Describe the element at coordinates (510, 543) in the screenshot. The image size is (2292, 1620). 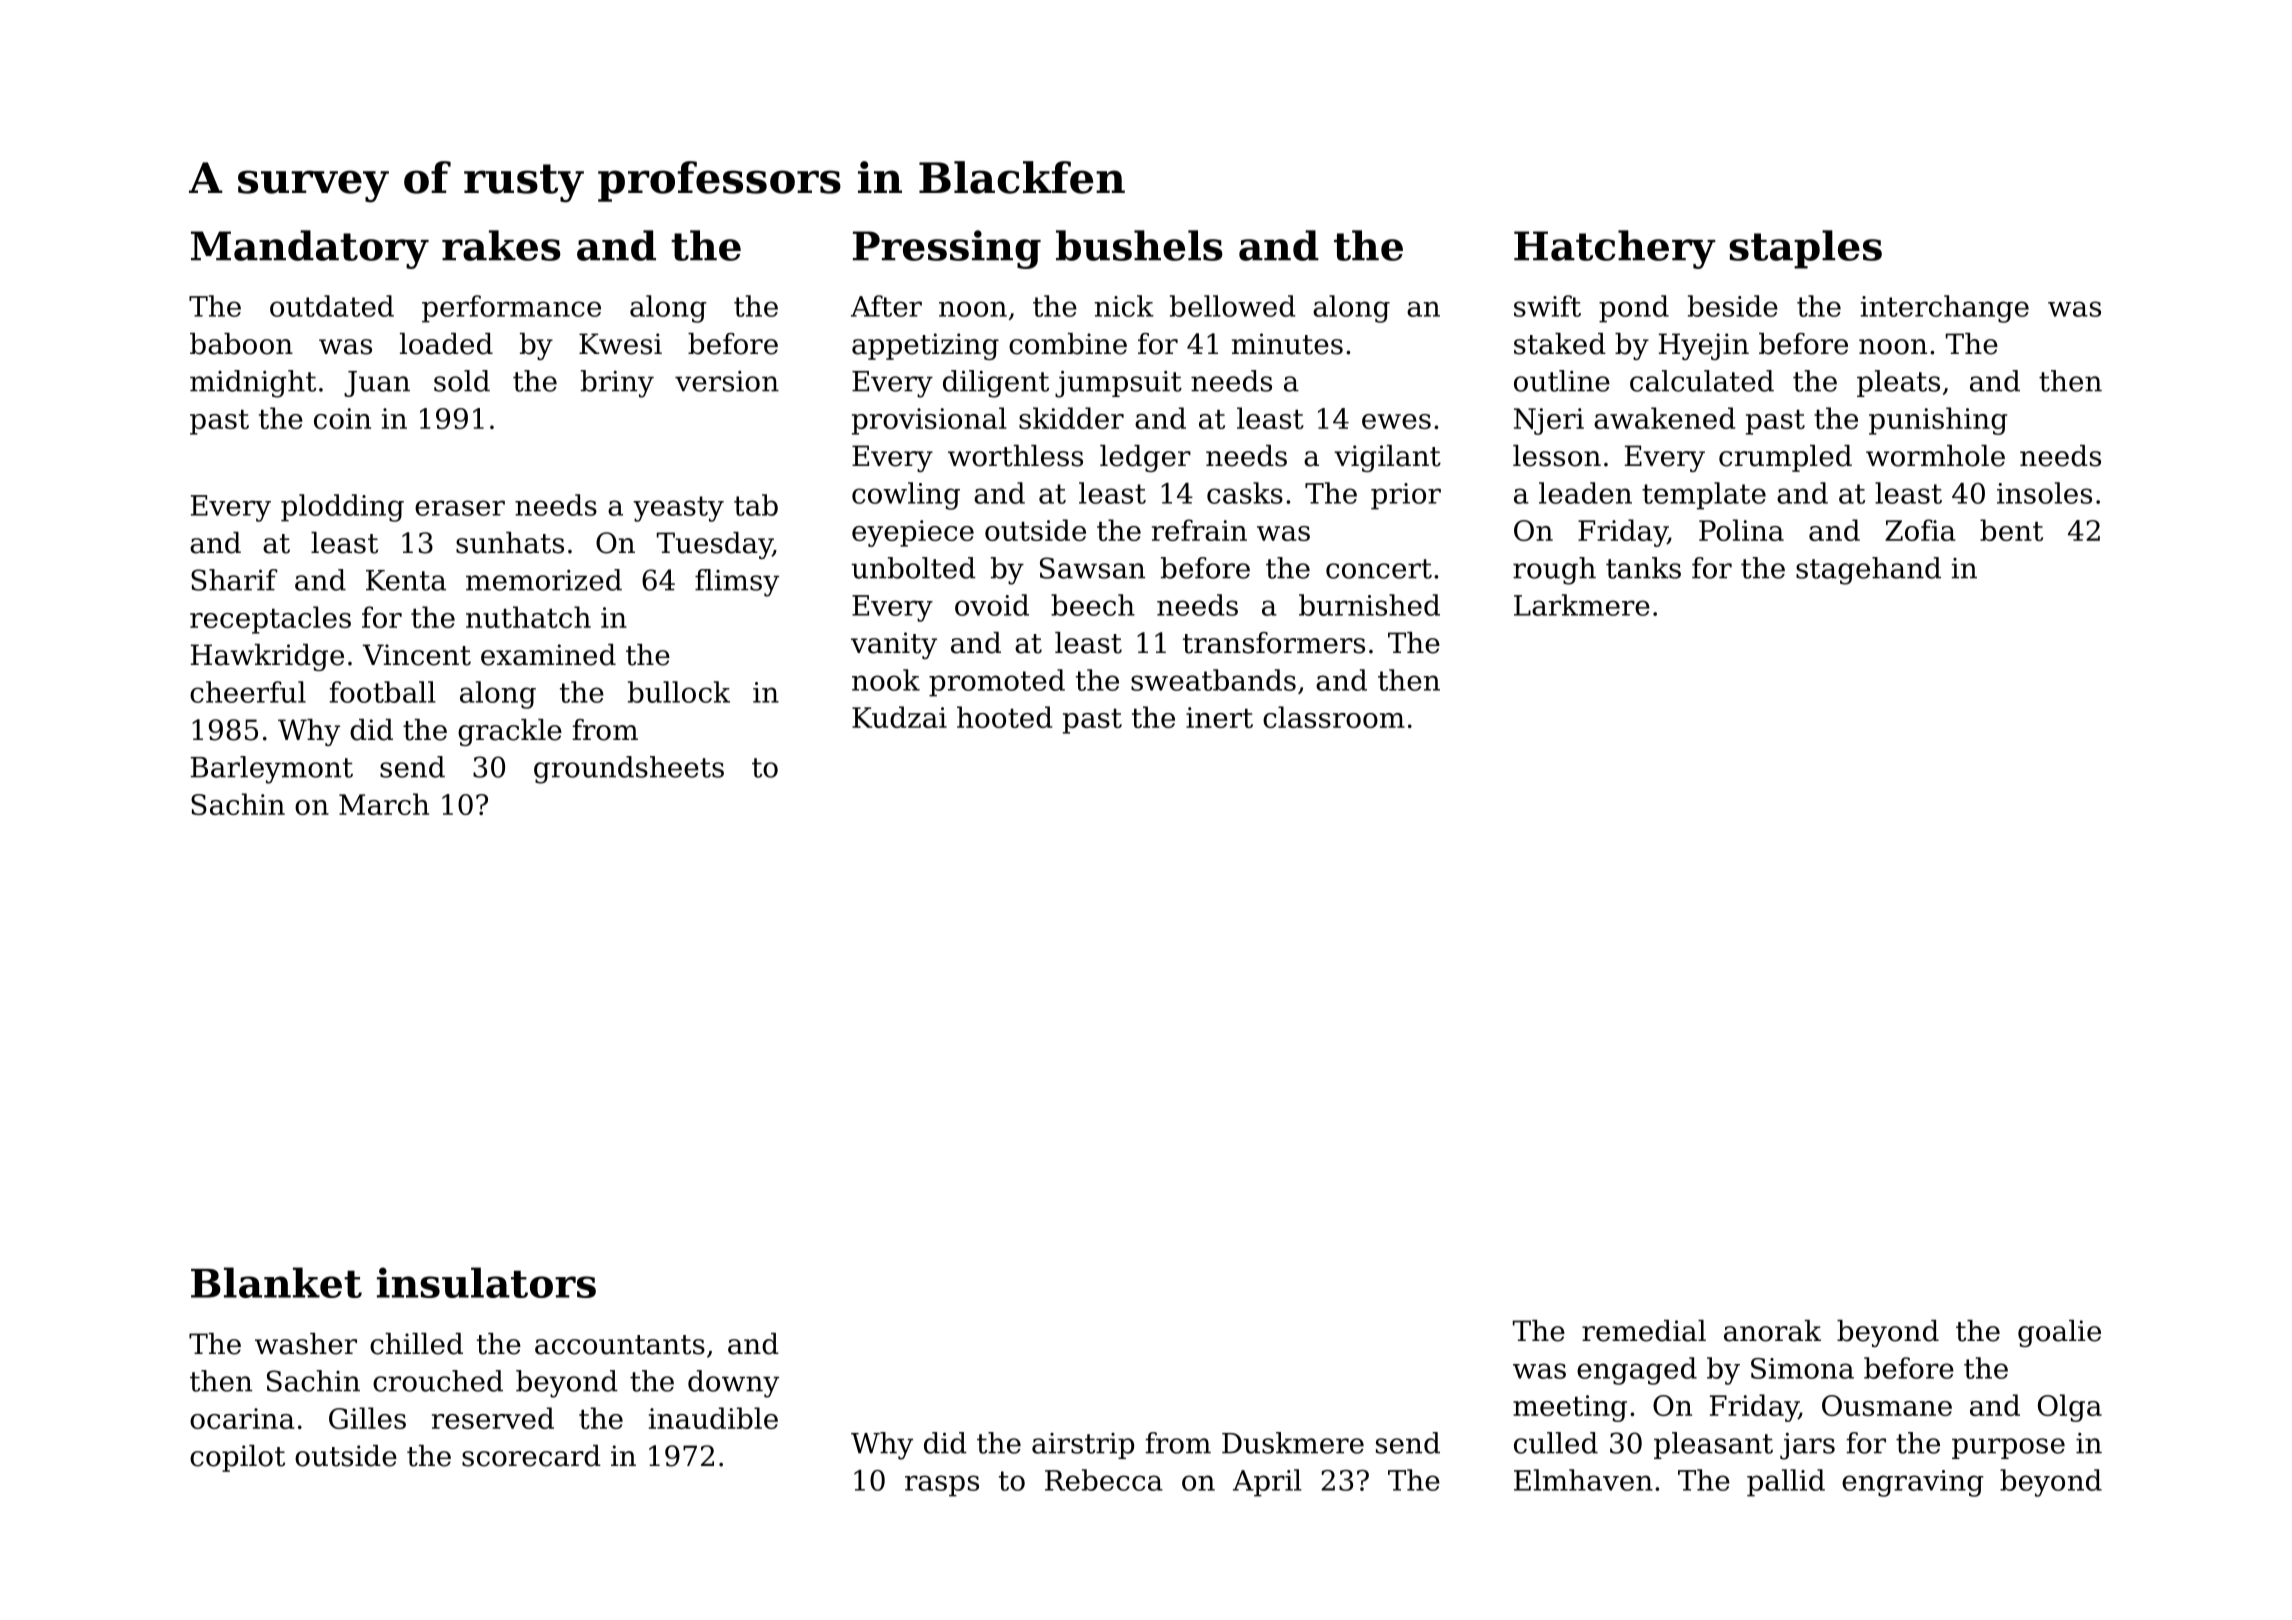
I see `sunhats` at that location.
